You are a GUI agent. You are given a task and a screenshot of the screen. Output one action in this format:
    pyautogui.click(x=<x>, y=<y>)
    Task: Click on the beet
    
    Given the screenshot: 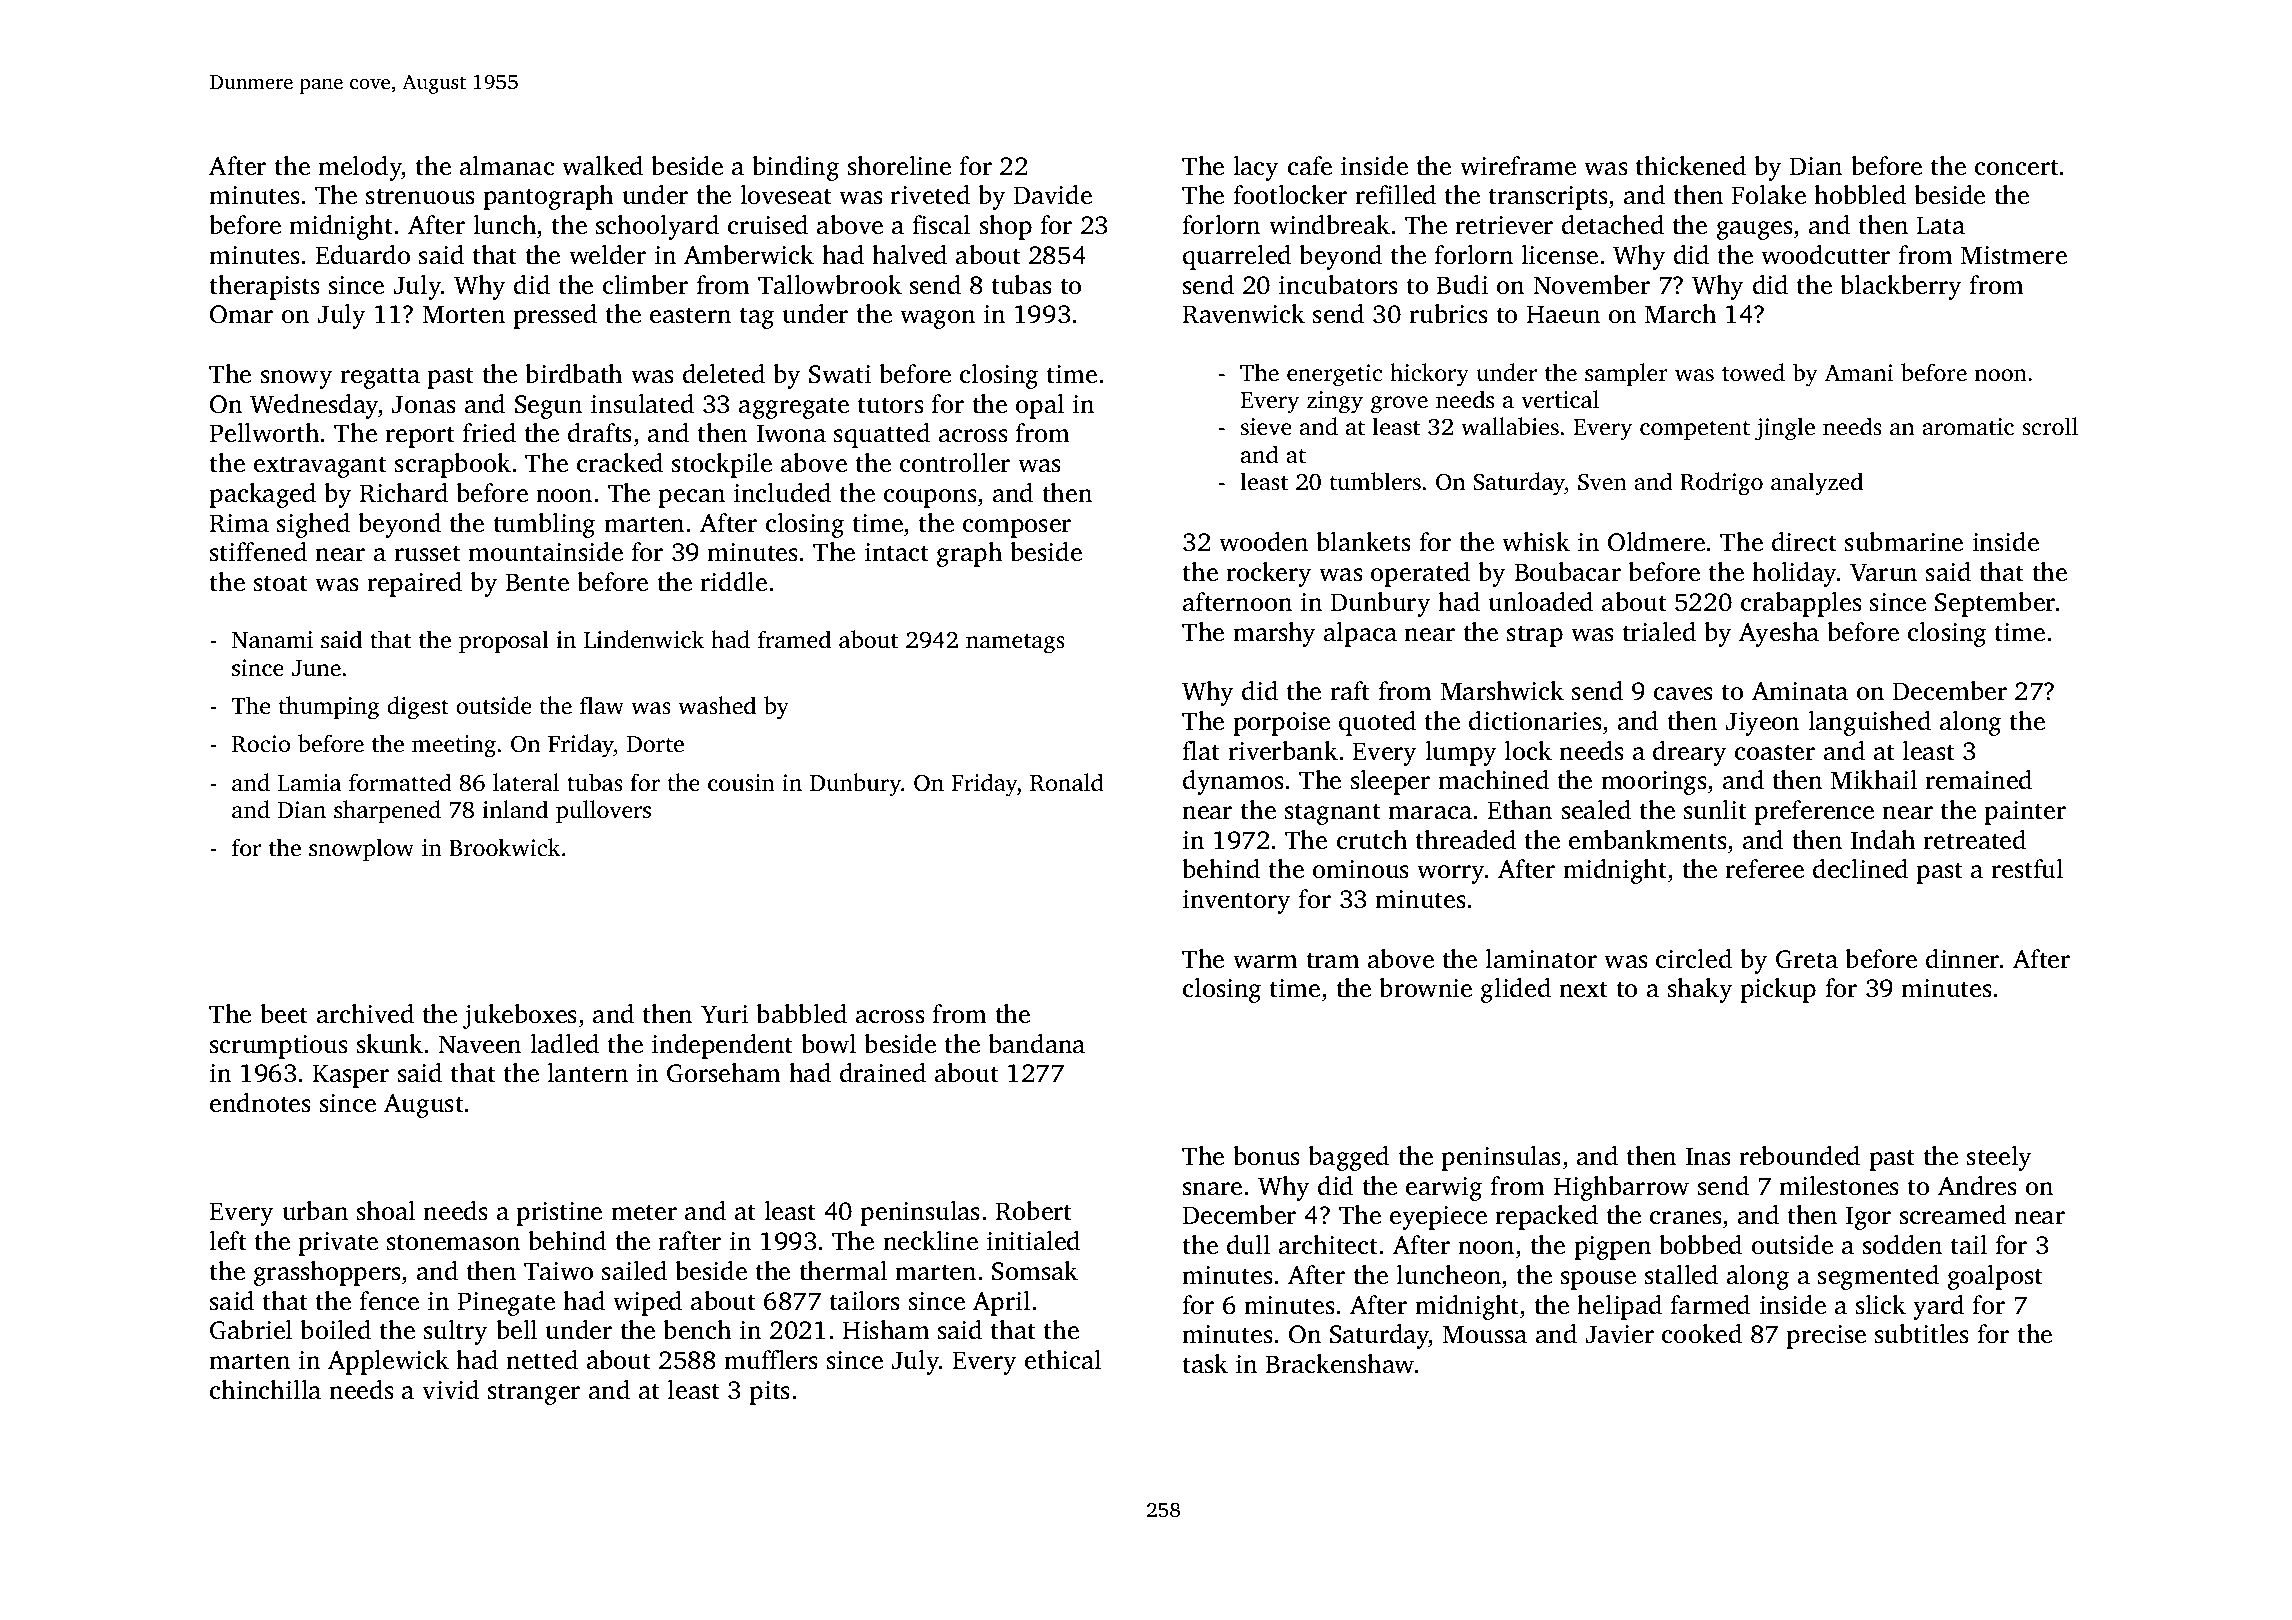 What is the action you would take?
    pyautogui.click(x=284, y=1014)
